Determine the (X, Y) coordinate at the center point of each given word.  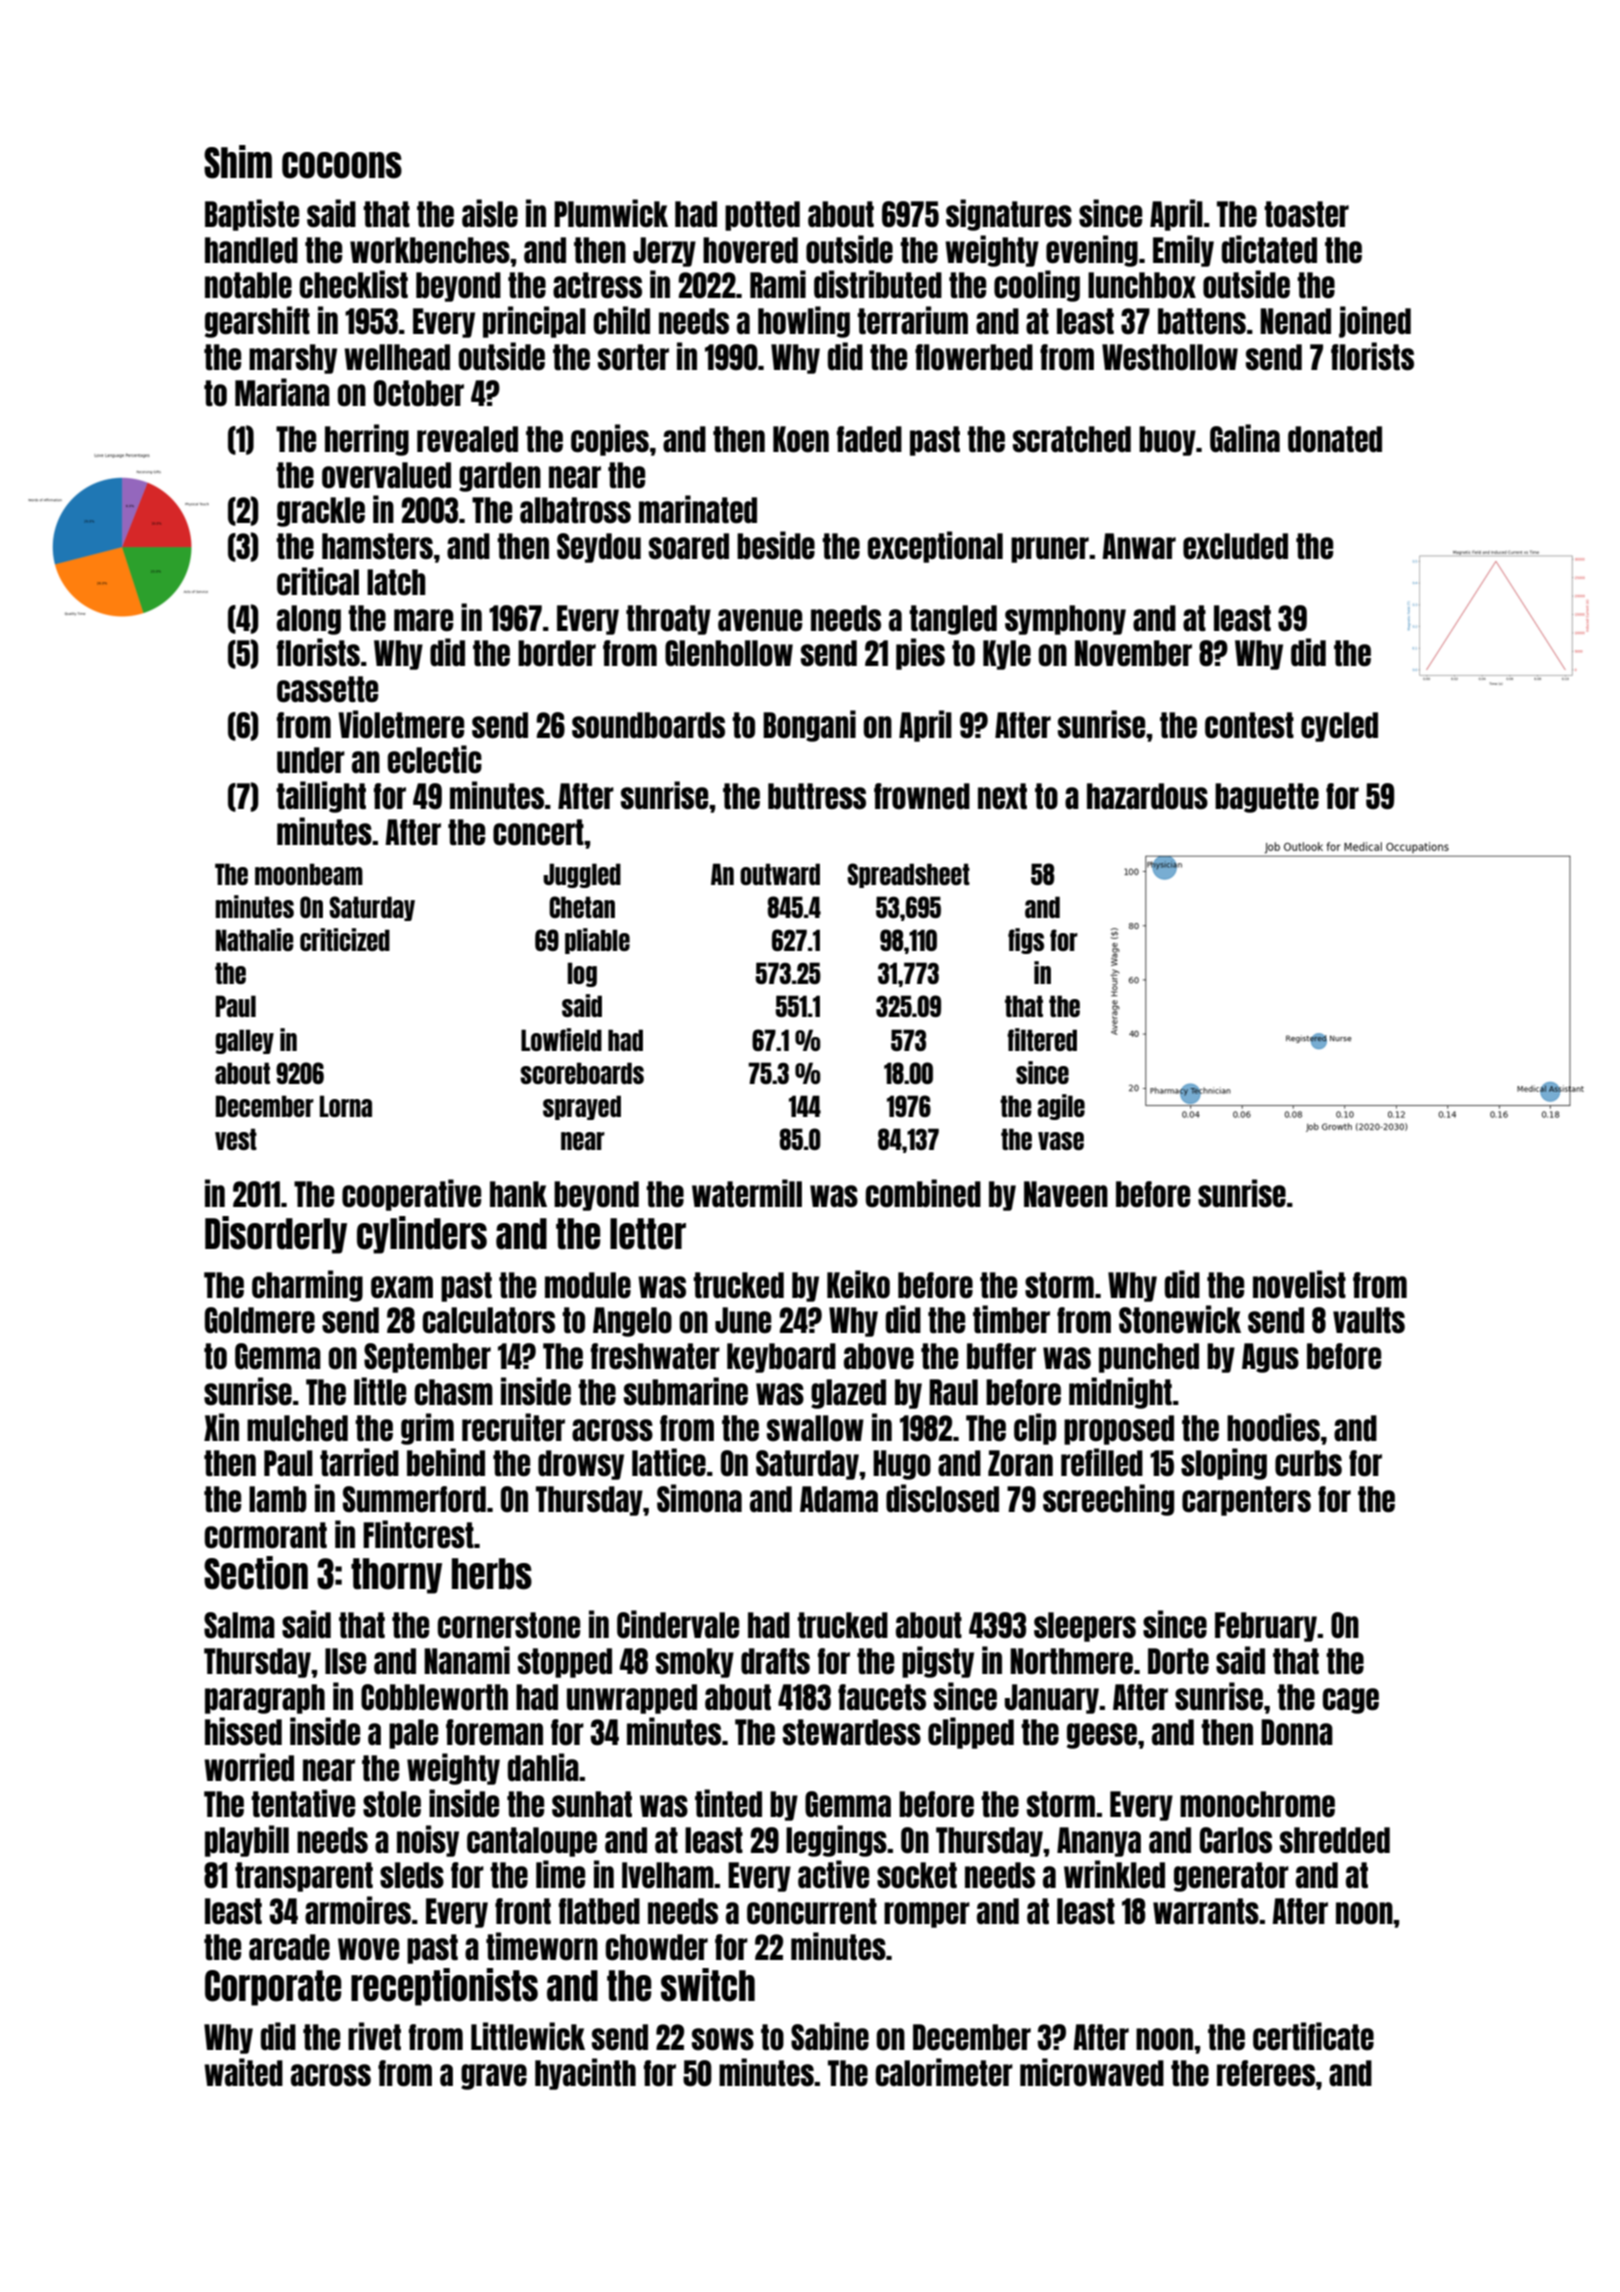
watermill (747, 1193)
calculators (489, 1320)
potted (762, 216)
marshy (293, 359)
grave (494, 2077)
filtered (1042, 1039)
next (1002, 796)
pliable (597, 941)
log (582, 974)
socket (917, 1875)
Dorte (1178, 1661)
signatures (1009, 215)
